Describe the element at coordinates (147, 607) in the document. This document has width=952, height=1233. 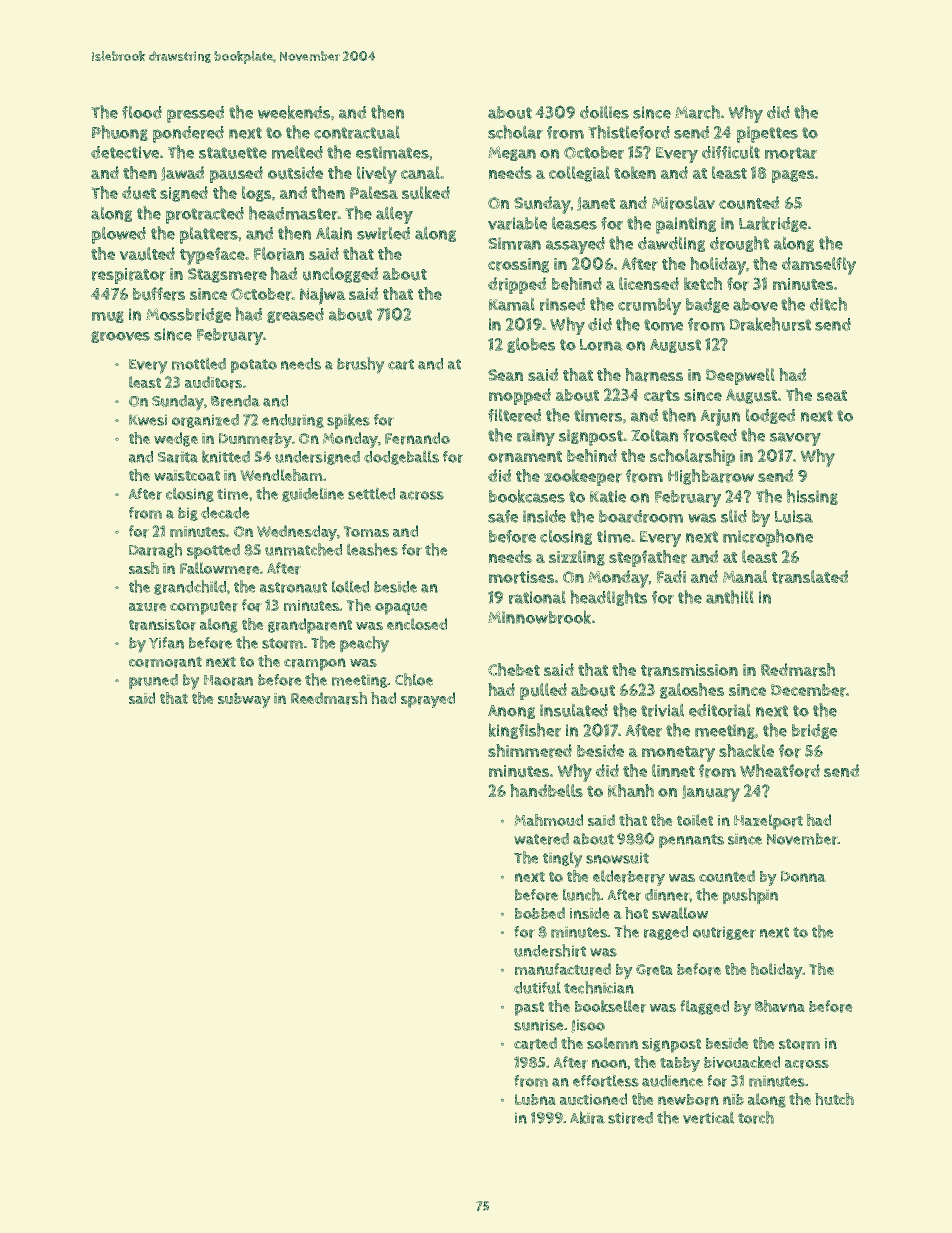
I see `azure` at that location.
